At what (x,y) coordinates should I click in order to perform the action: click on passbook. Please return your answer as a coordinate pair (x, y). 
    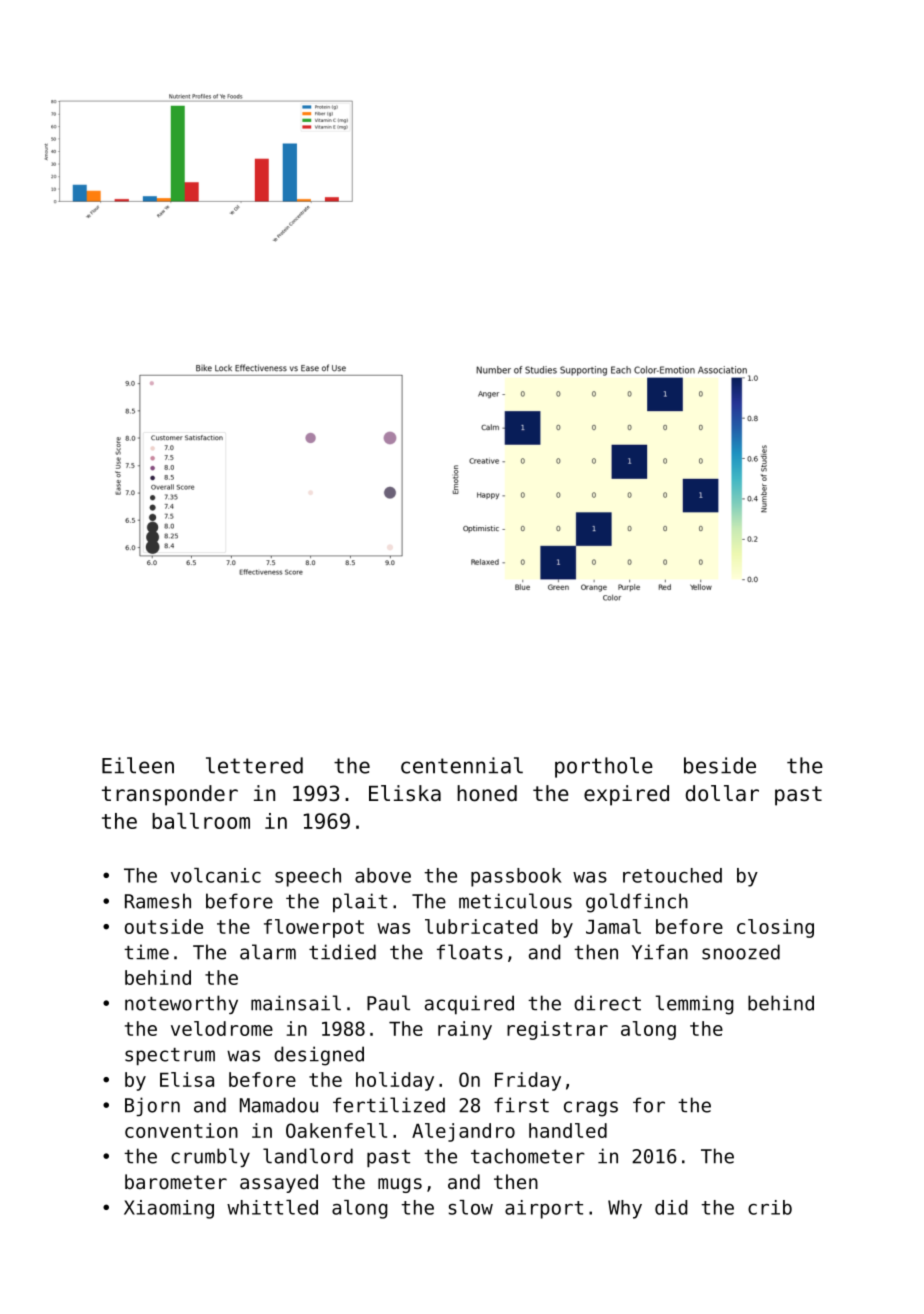
    Looking at the image, I should click on (516, 877).
